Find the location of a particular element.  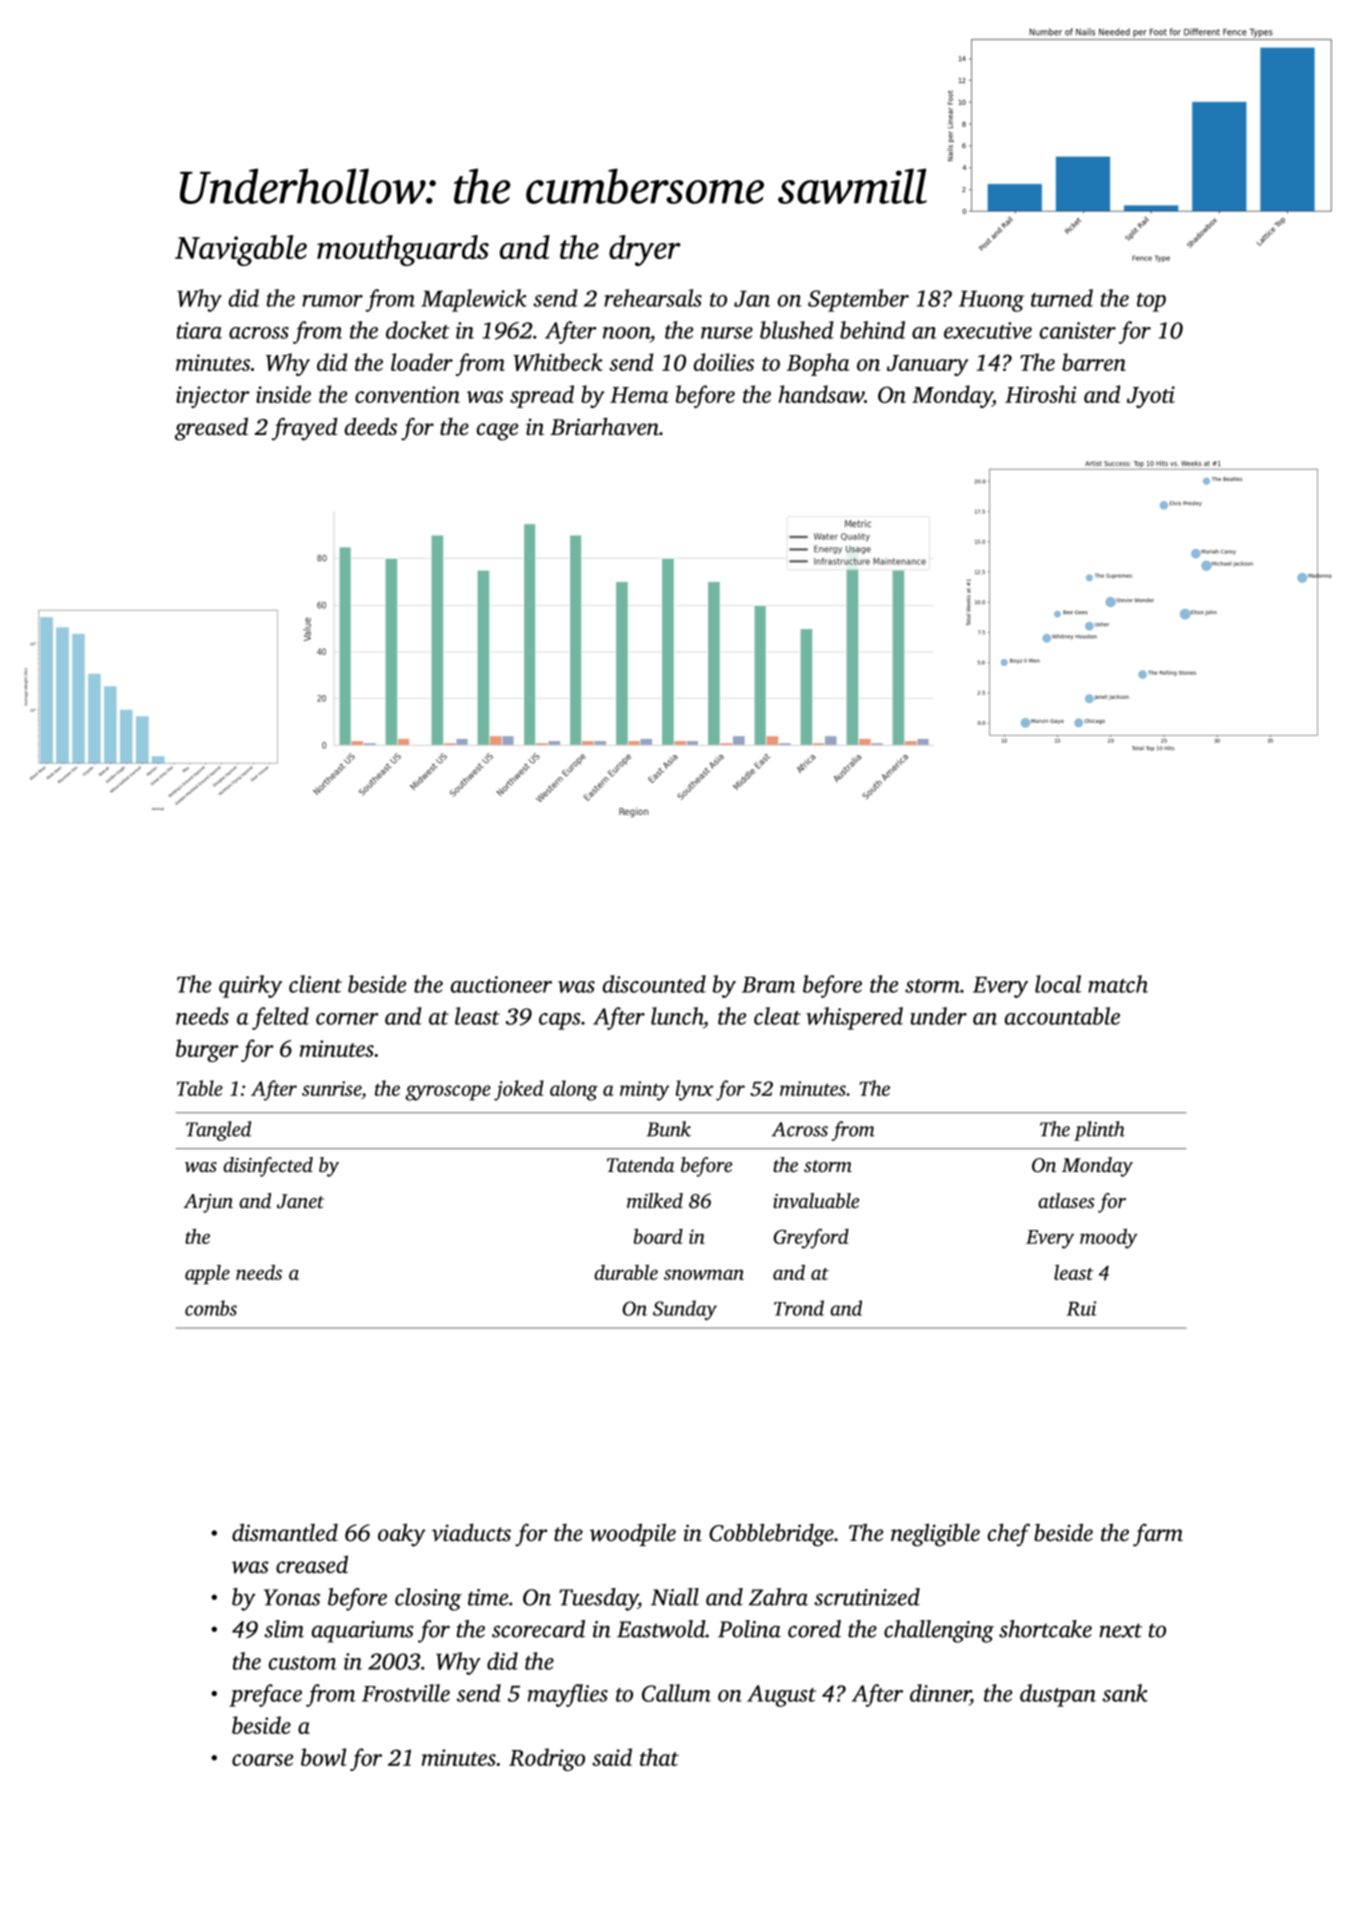

Bram is located at coordinates (769, 985).
